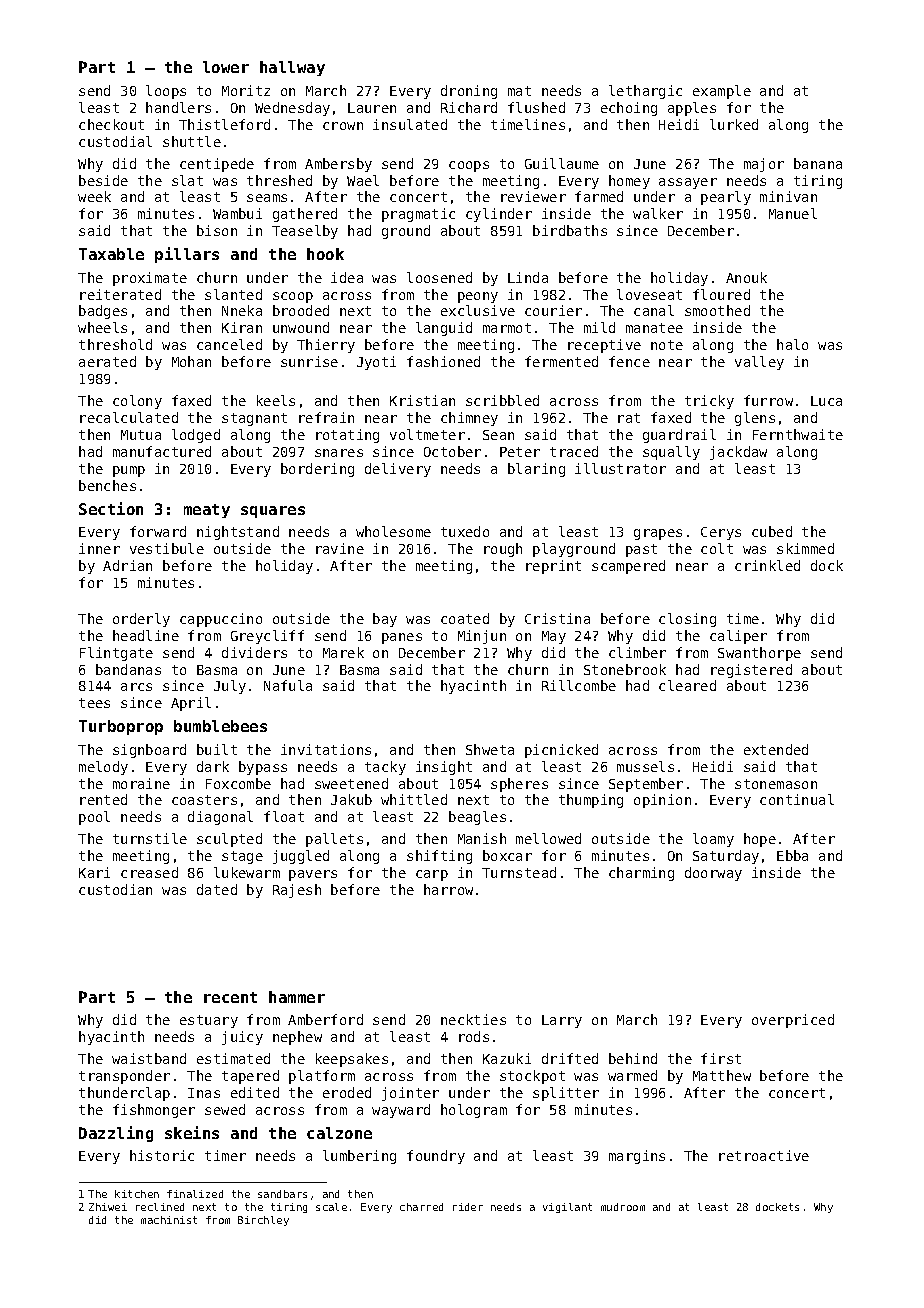 Image resolution: width=924 pixels, height=1308 pixels. Describe the element at coordinates (776, 749) in the screenshot. I see `extended` at that location.
